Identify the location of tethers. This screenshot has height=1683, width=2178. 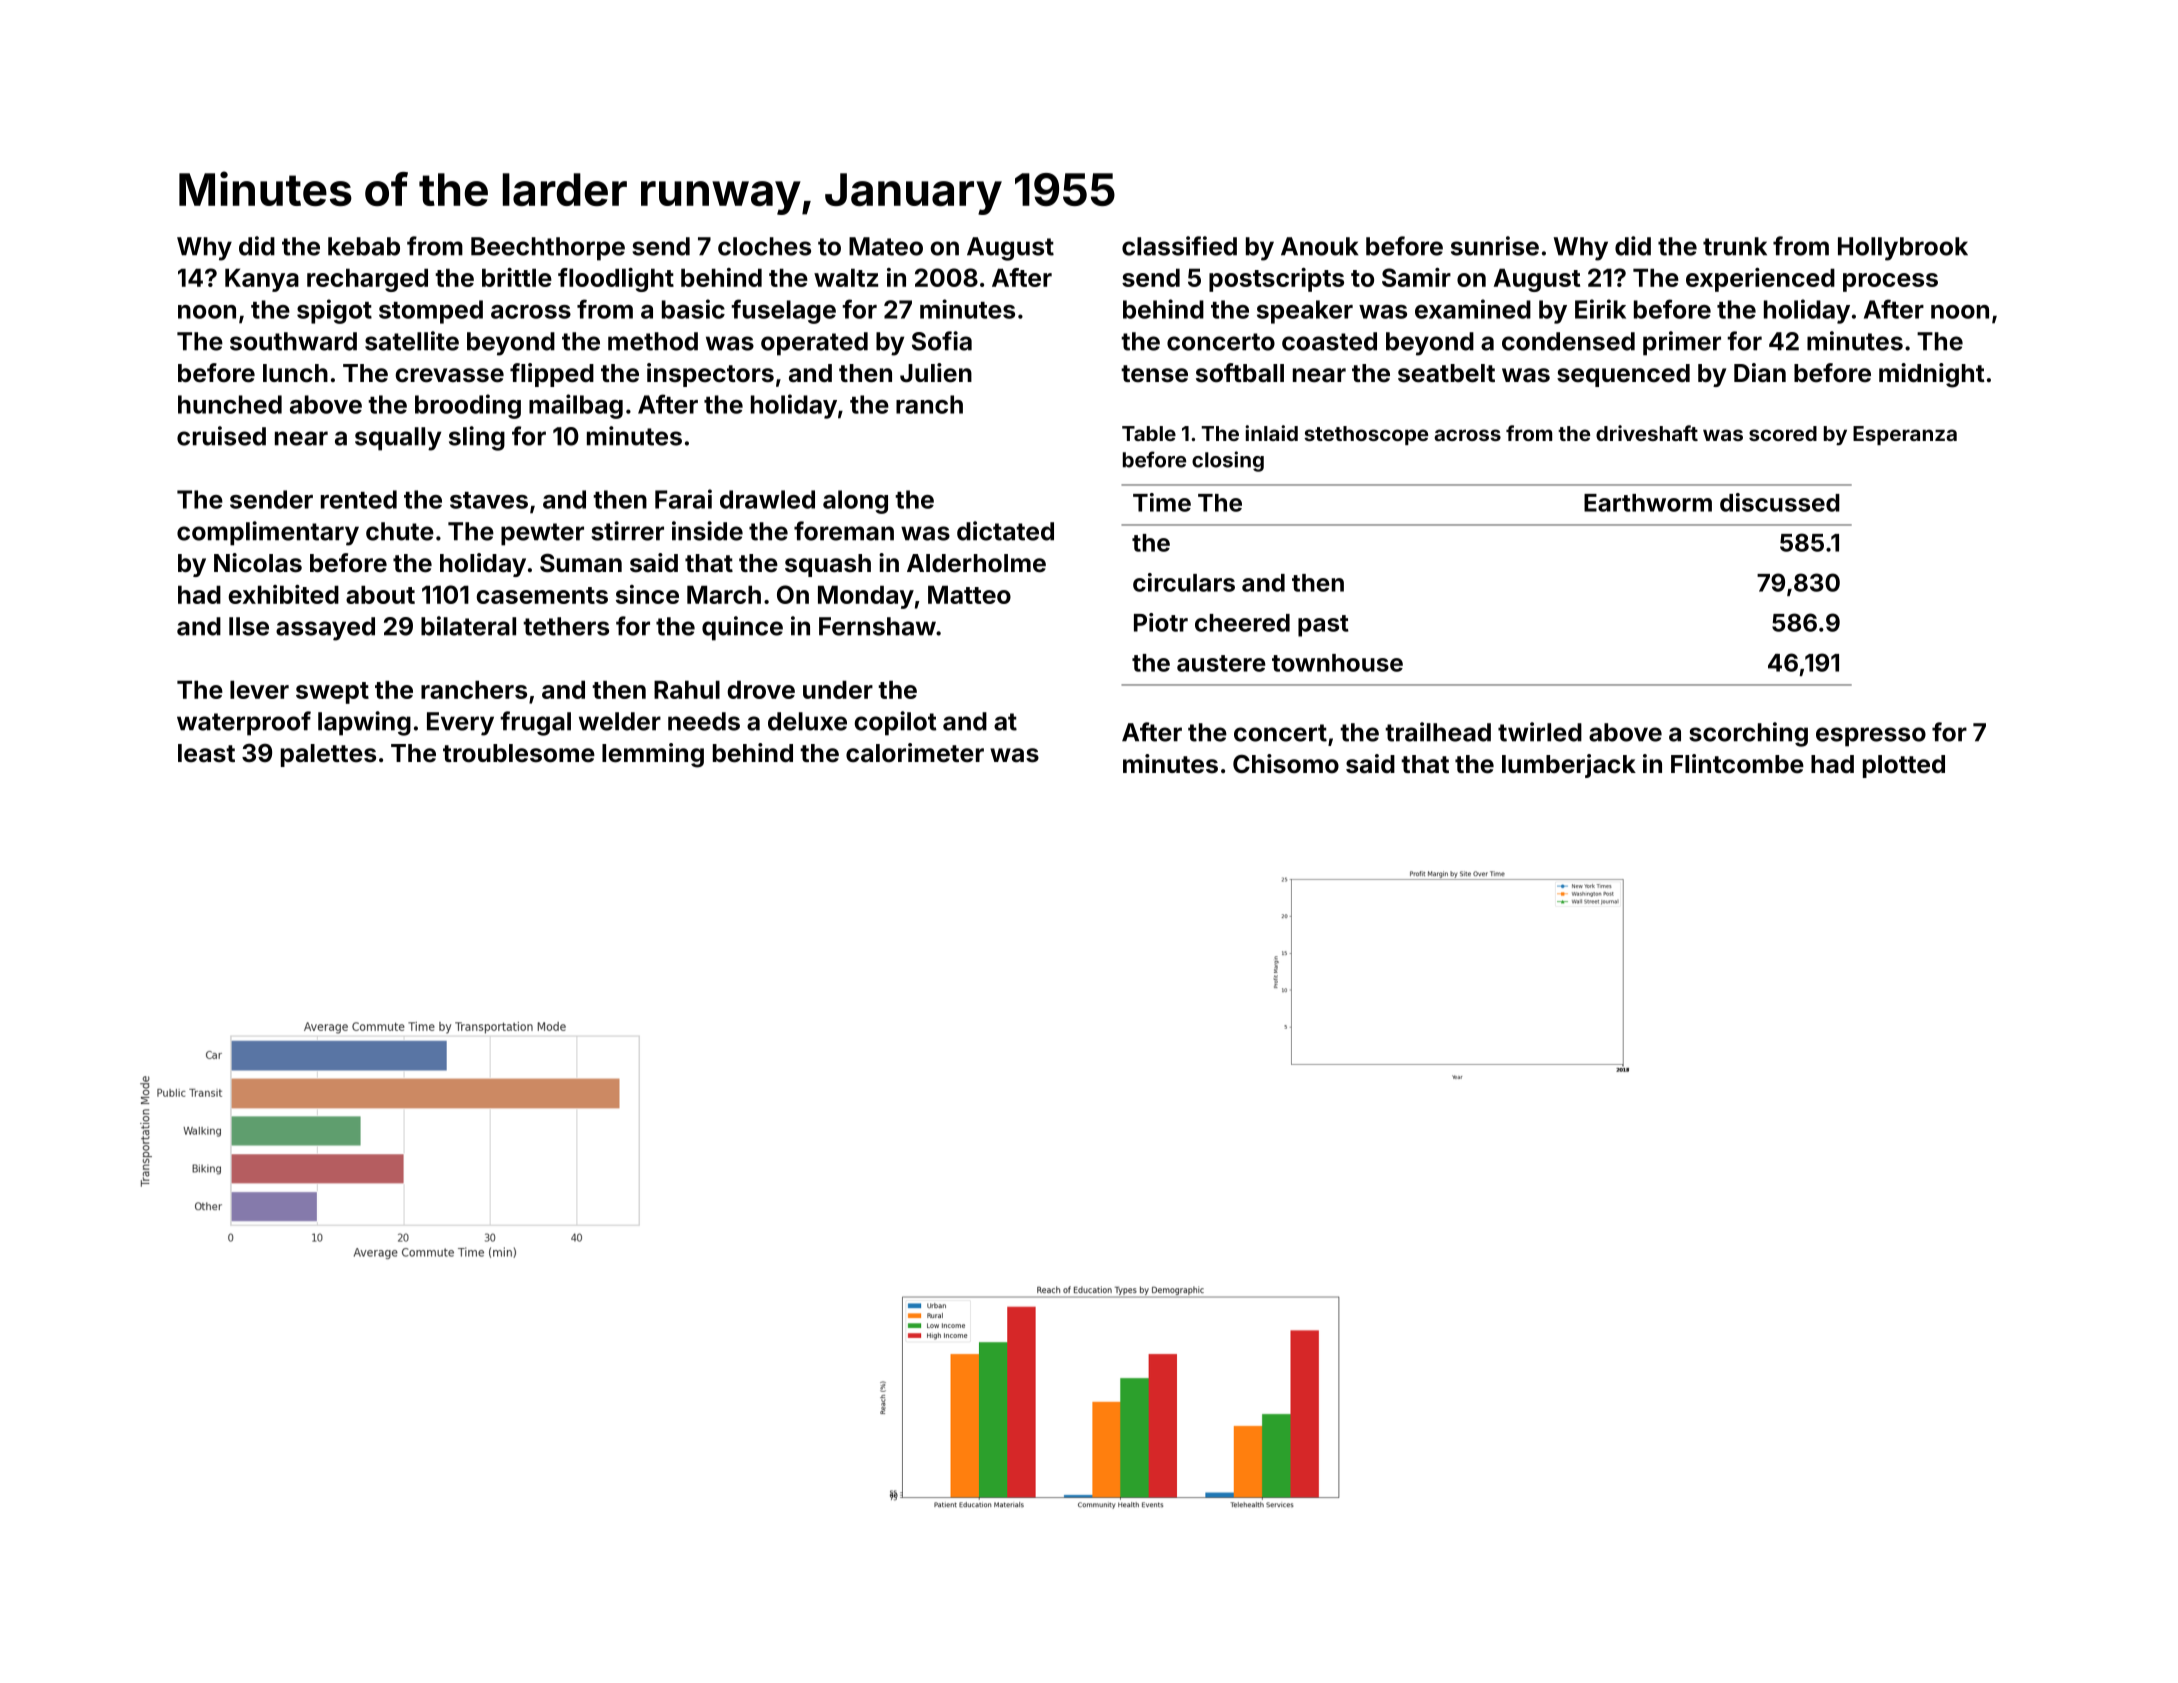
(566, 626).
